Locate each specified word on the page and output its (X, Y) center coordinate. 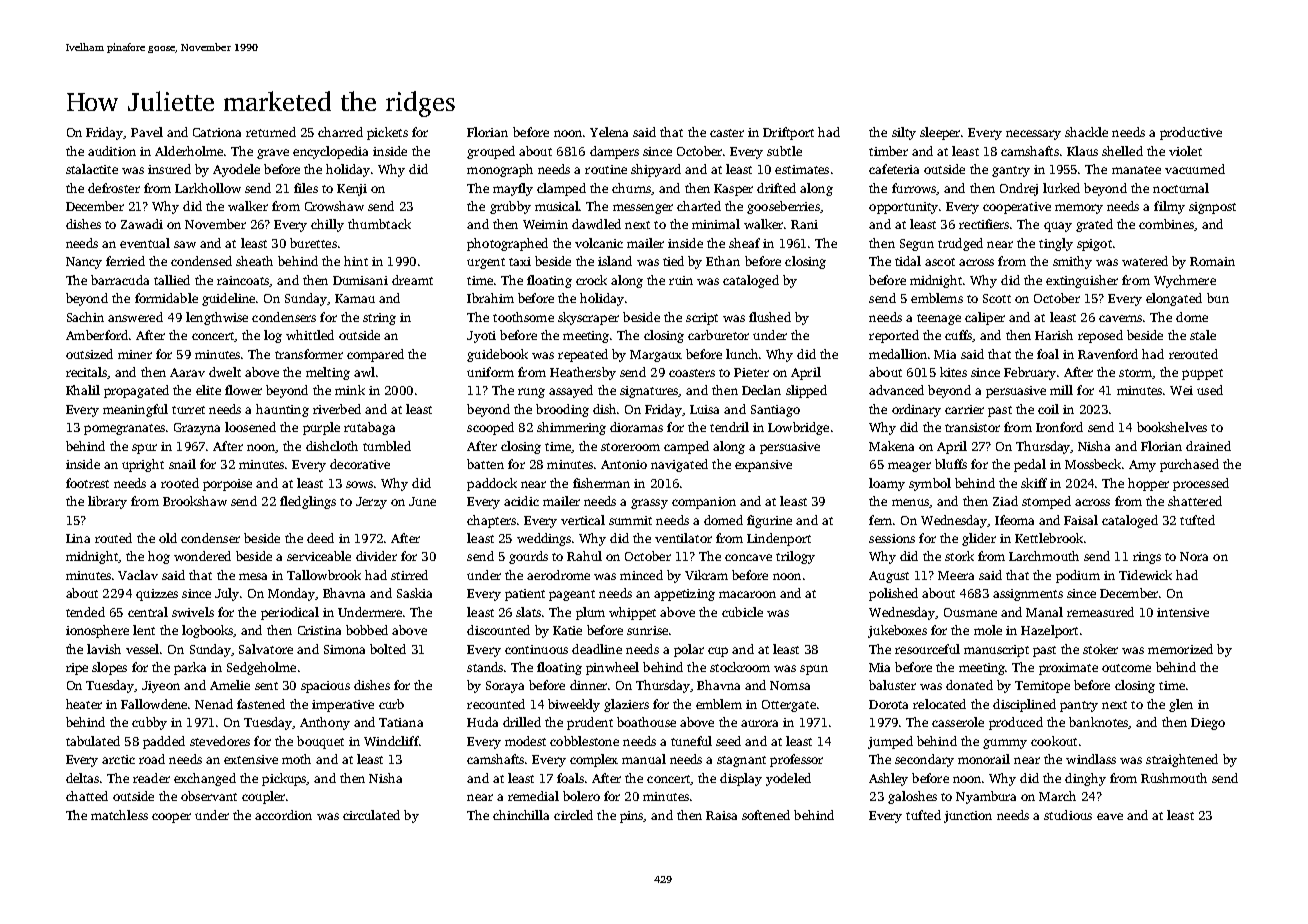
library (107, 502)
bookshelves (1172, 427)
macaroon (747, 594)
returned (271, 132)
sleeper (941, 133)
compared (375, 355)
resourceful (927, 649)
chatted (87, 796)
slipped (806, 391)
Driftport (788, 133)
